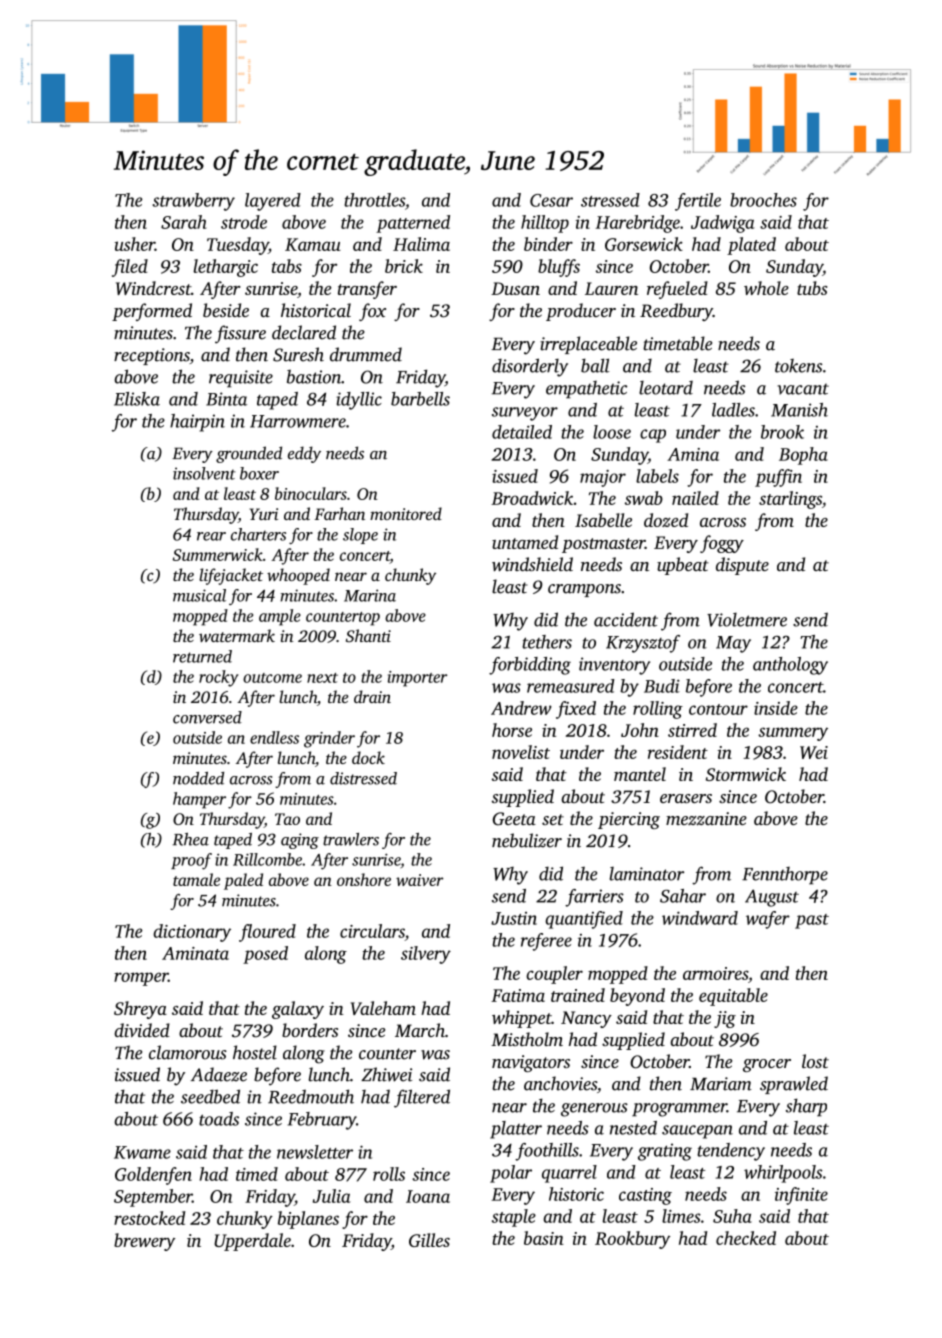 The height and width of the screenshot is (1338, 942). What do you see at coordinates (722, 544) in the screenshot?
I see `foggy` at bounding box center [722, 544].
